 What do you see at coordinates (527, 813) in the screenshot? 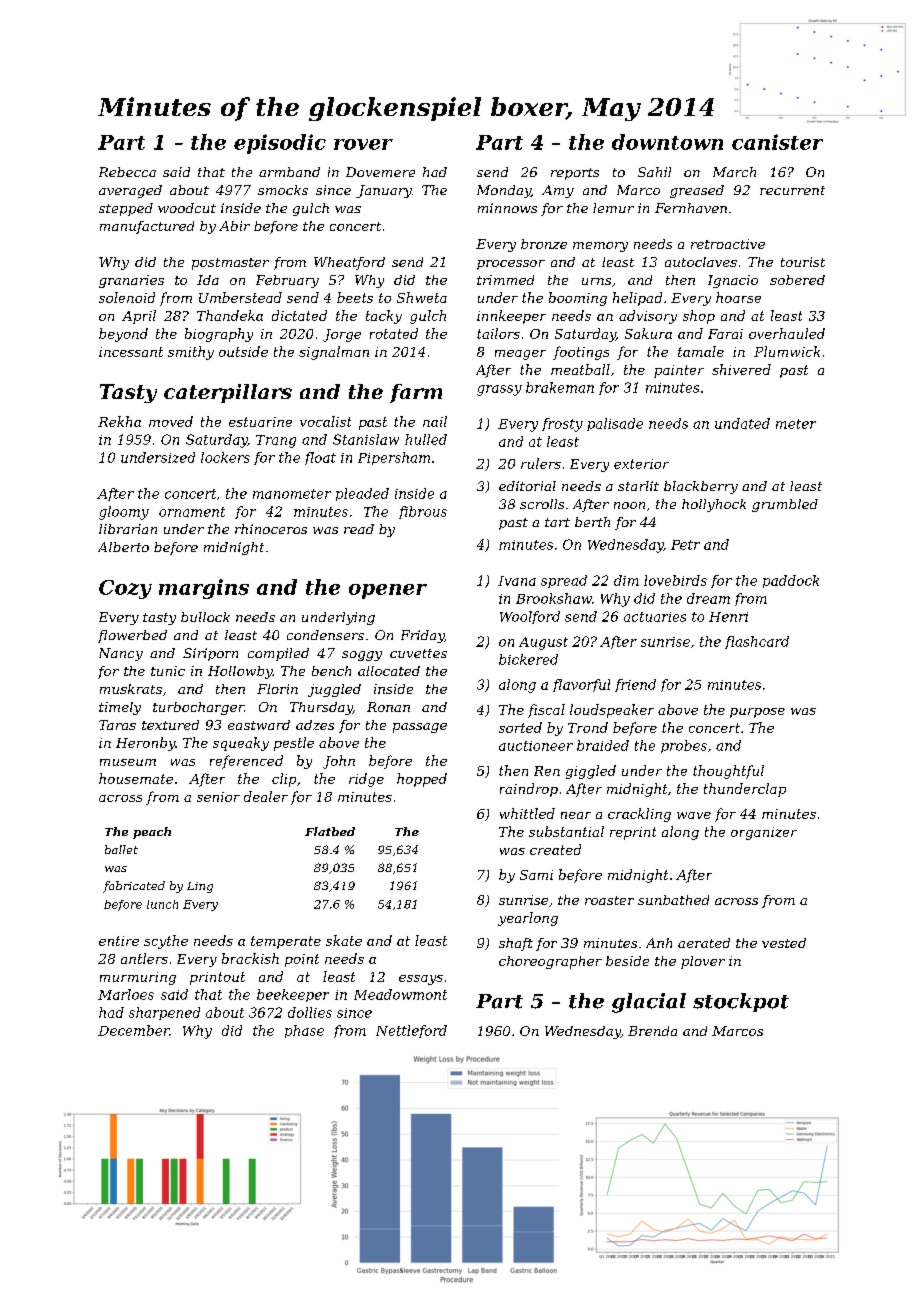
I see `whittled` at bounding box center [527, 813].
